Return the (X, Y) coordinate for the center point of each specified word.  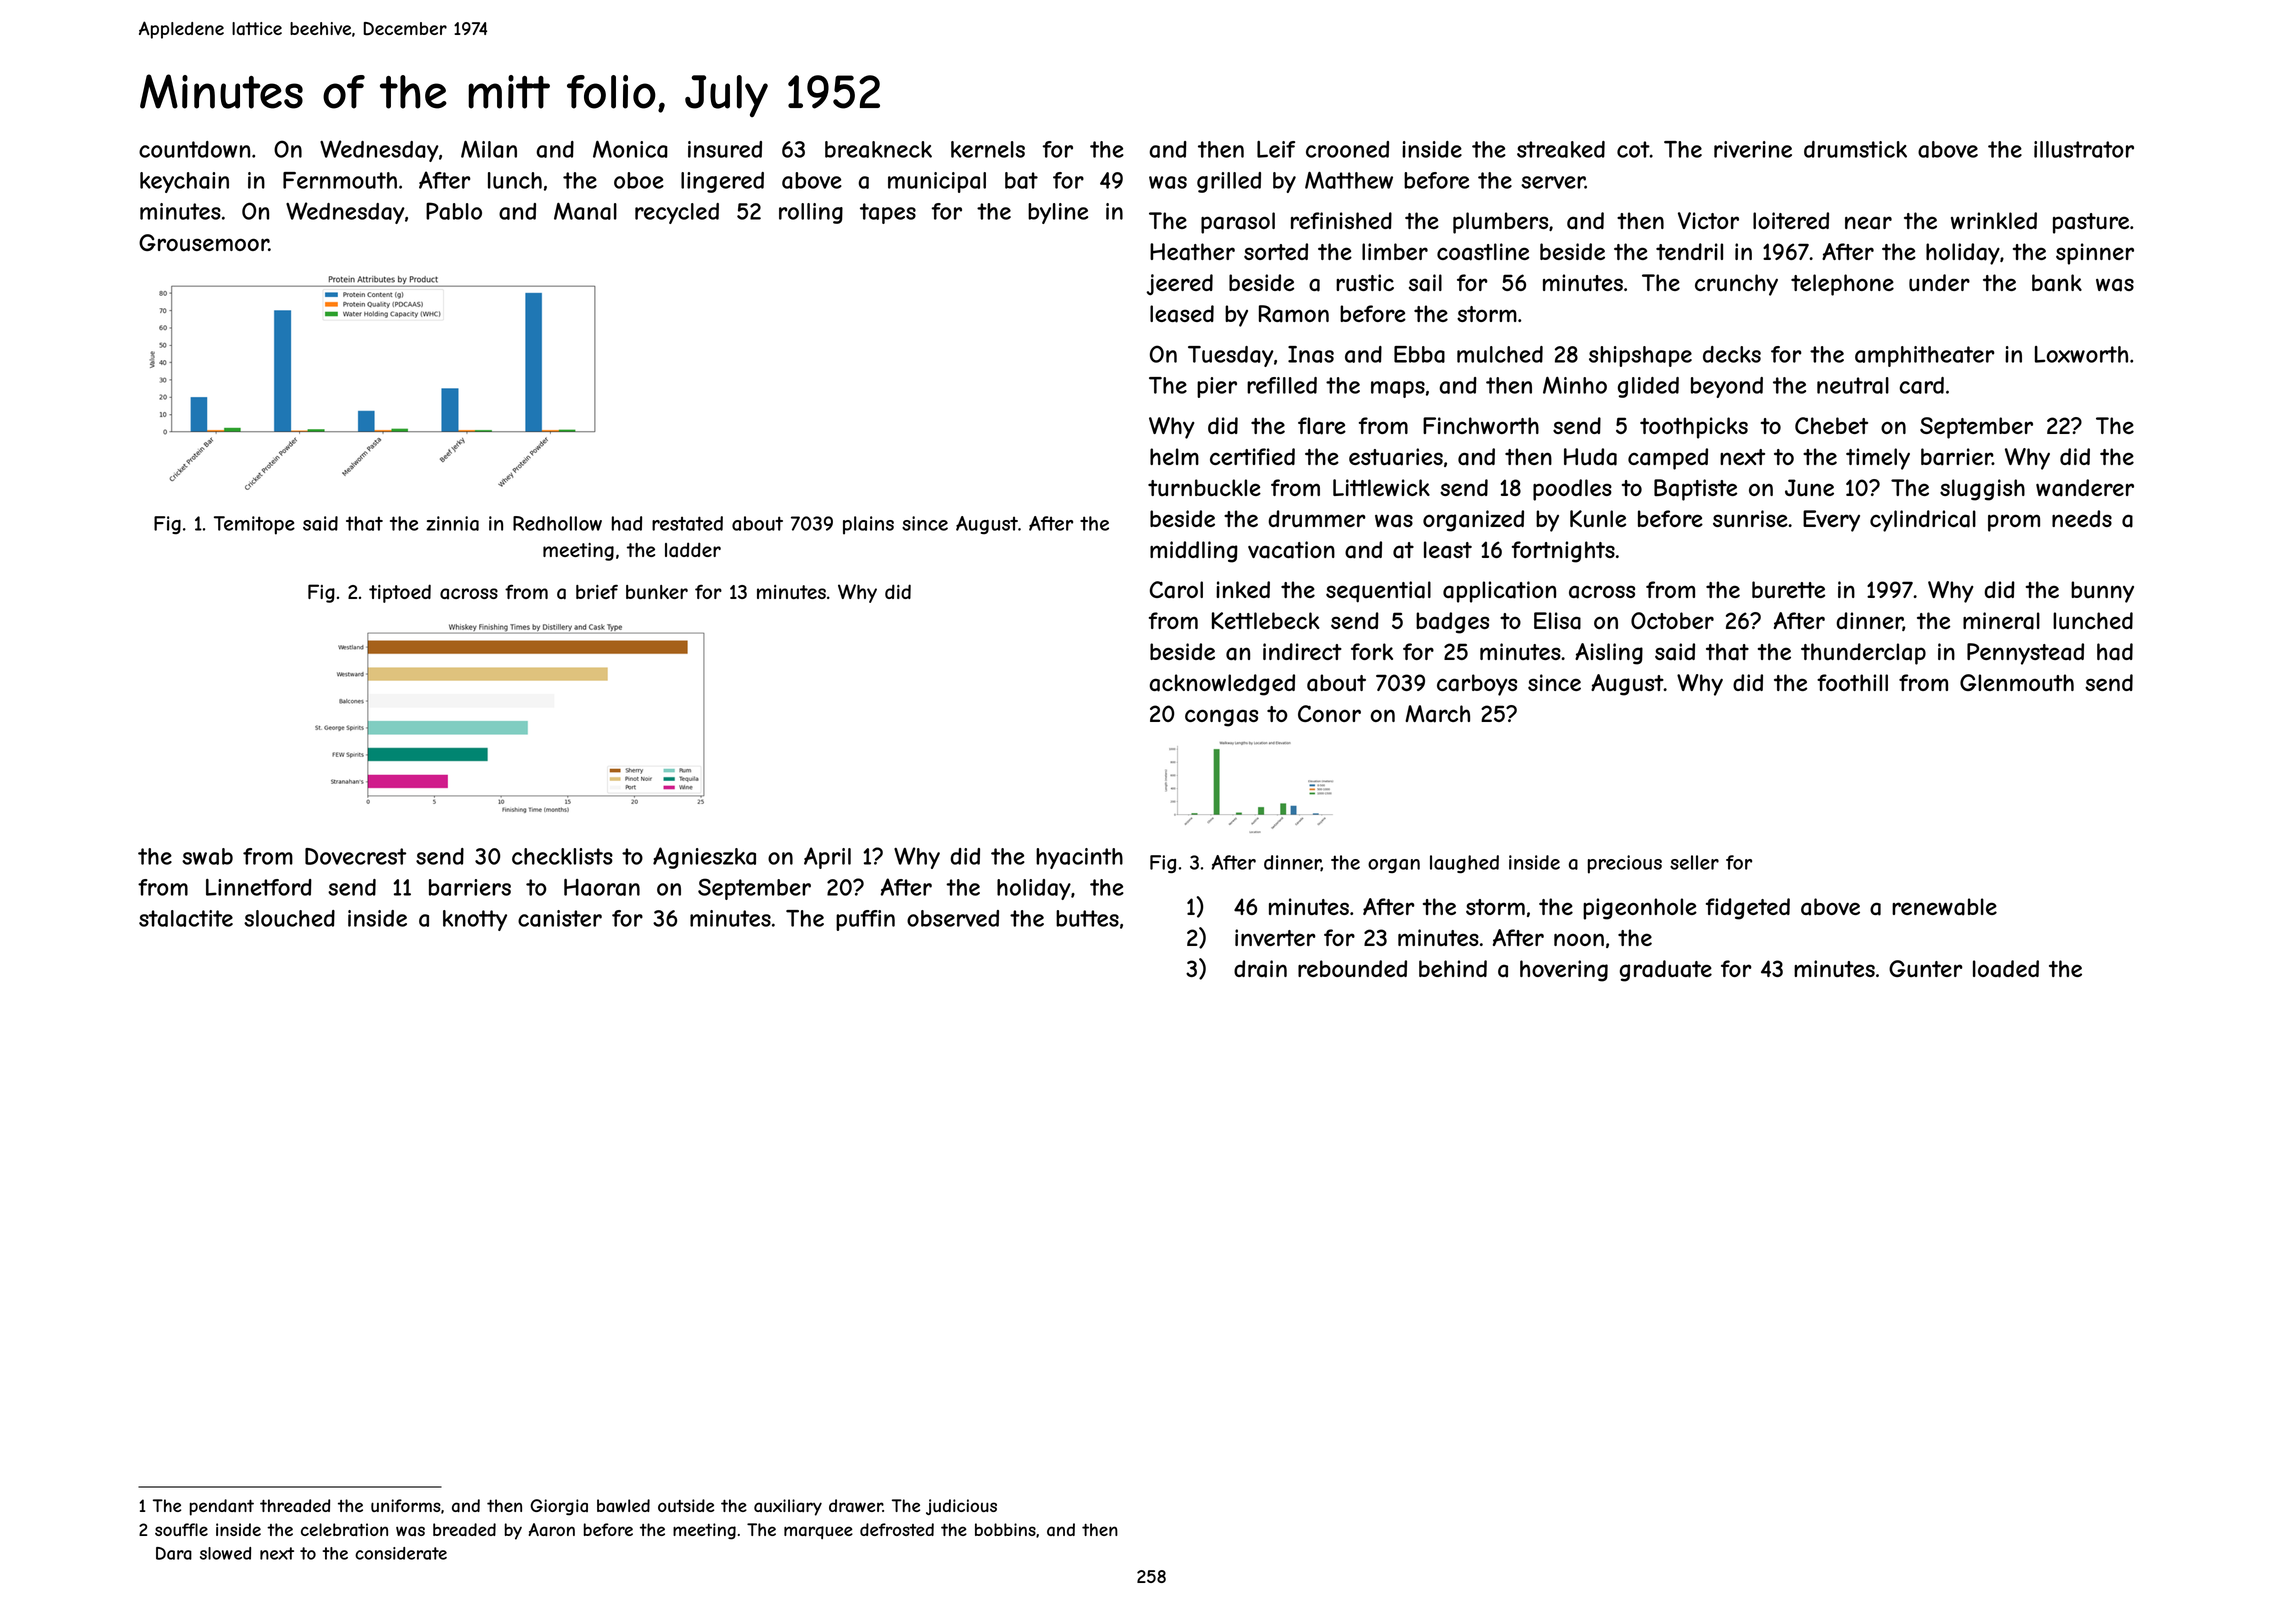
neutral (1853, 385)
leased (1182, 314)
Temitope (254, 525)
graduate (1666, 971)
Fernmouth (340, 180)
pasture (2091, 223)
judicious (961, 1507)
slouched (289, 918)
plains (868, 525)
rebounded (1352, 968)
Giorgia (559, 1507)
